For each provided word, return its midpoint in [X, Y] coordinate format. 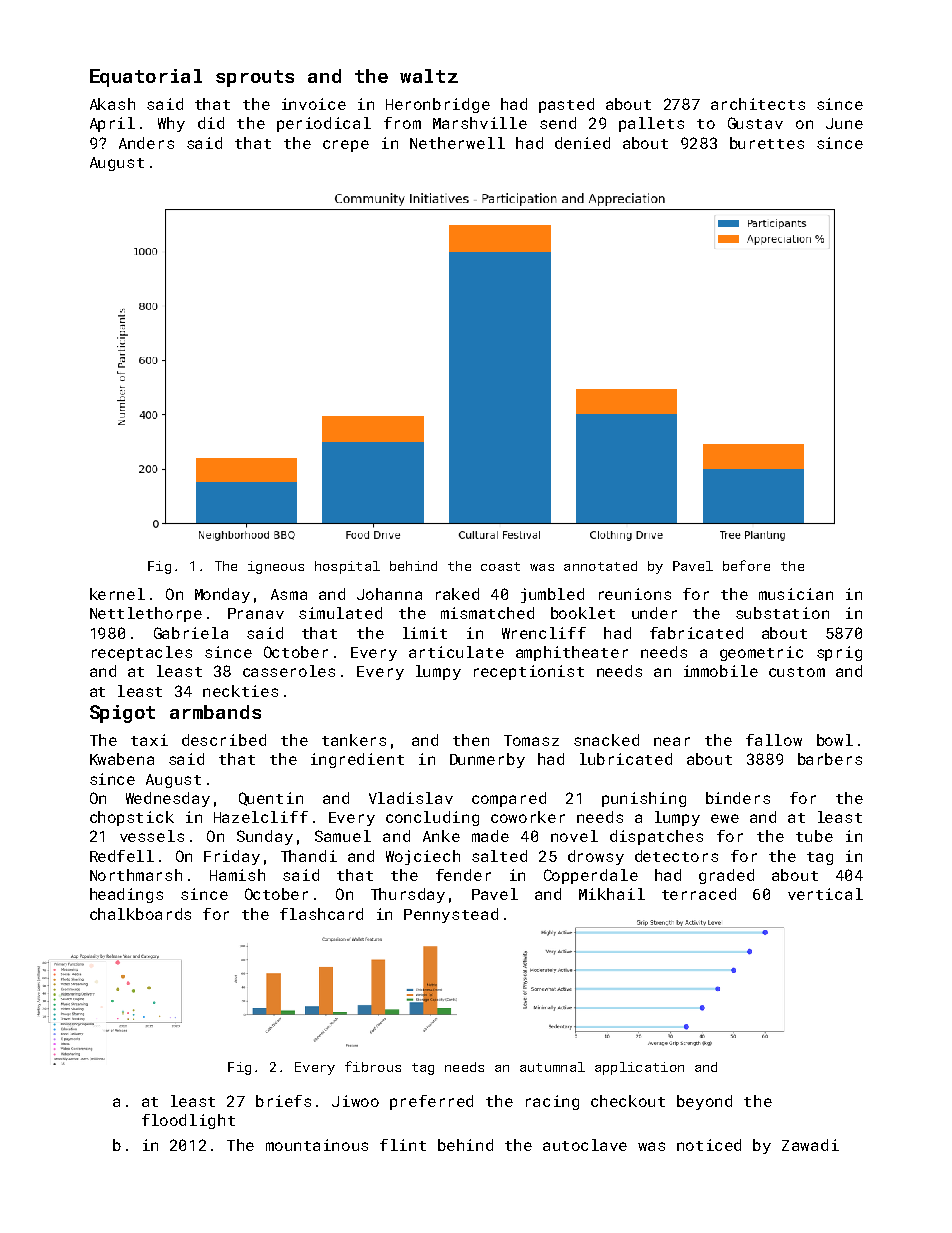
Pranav [256, 613]
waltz [429, 76]
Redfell [122, 856]
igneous [276, 567]
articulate [456, 652]
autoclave [585, 1145]
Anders [146, 143]
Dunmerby [487, 760]
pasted [566, 105]
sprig [839, 653]
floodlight [188, 1121]
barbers [830, 759]
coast [500, 566]
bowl [835, 740]
